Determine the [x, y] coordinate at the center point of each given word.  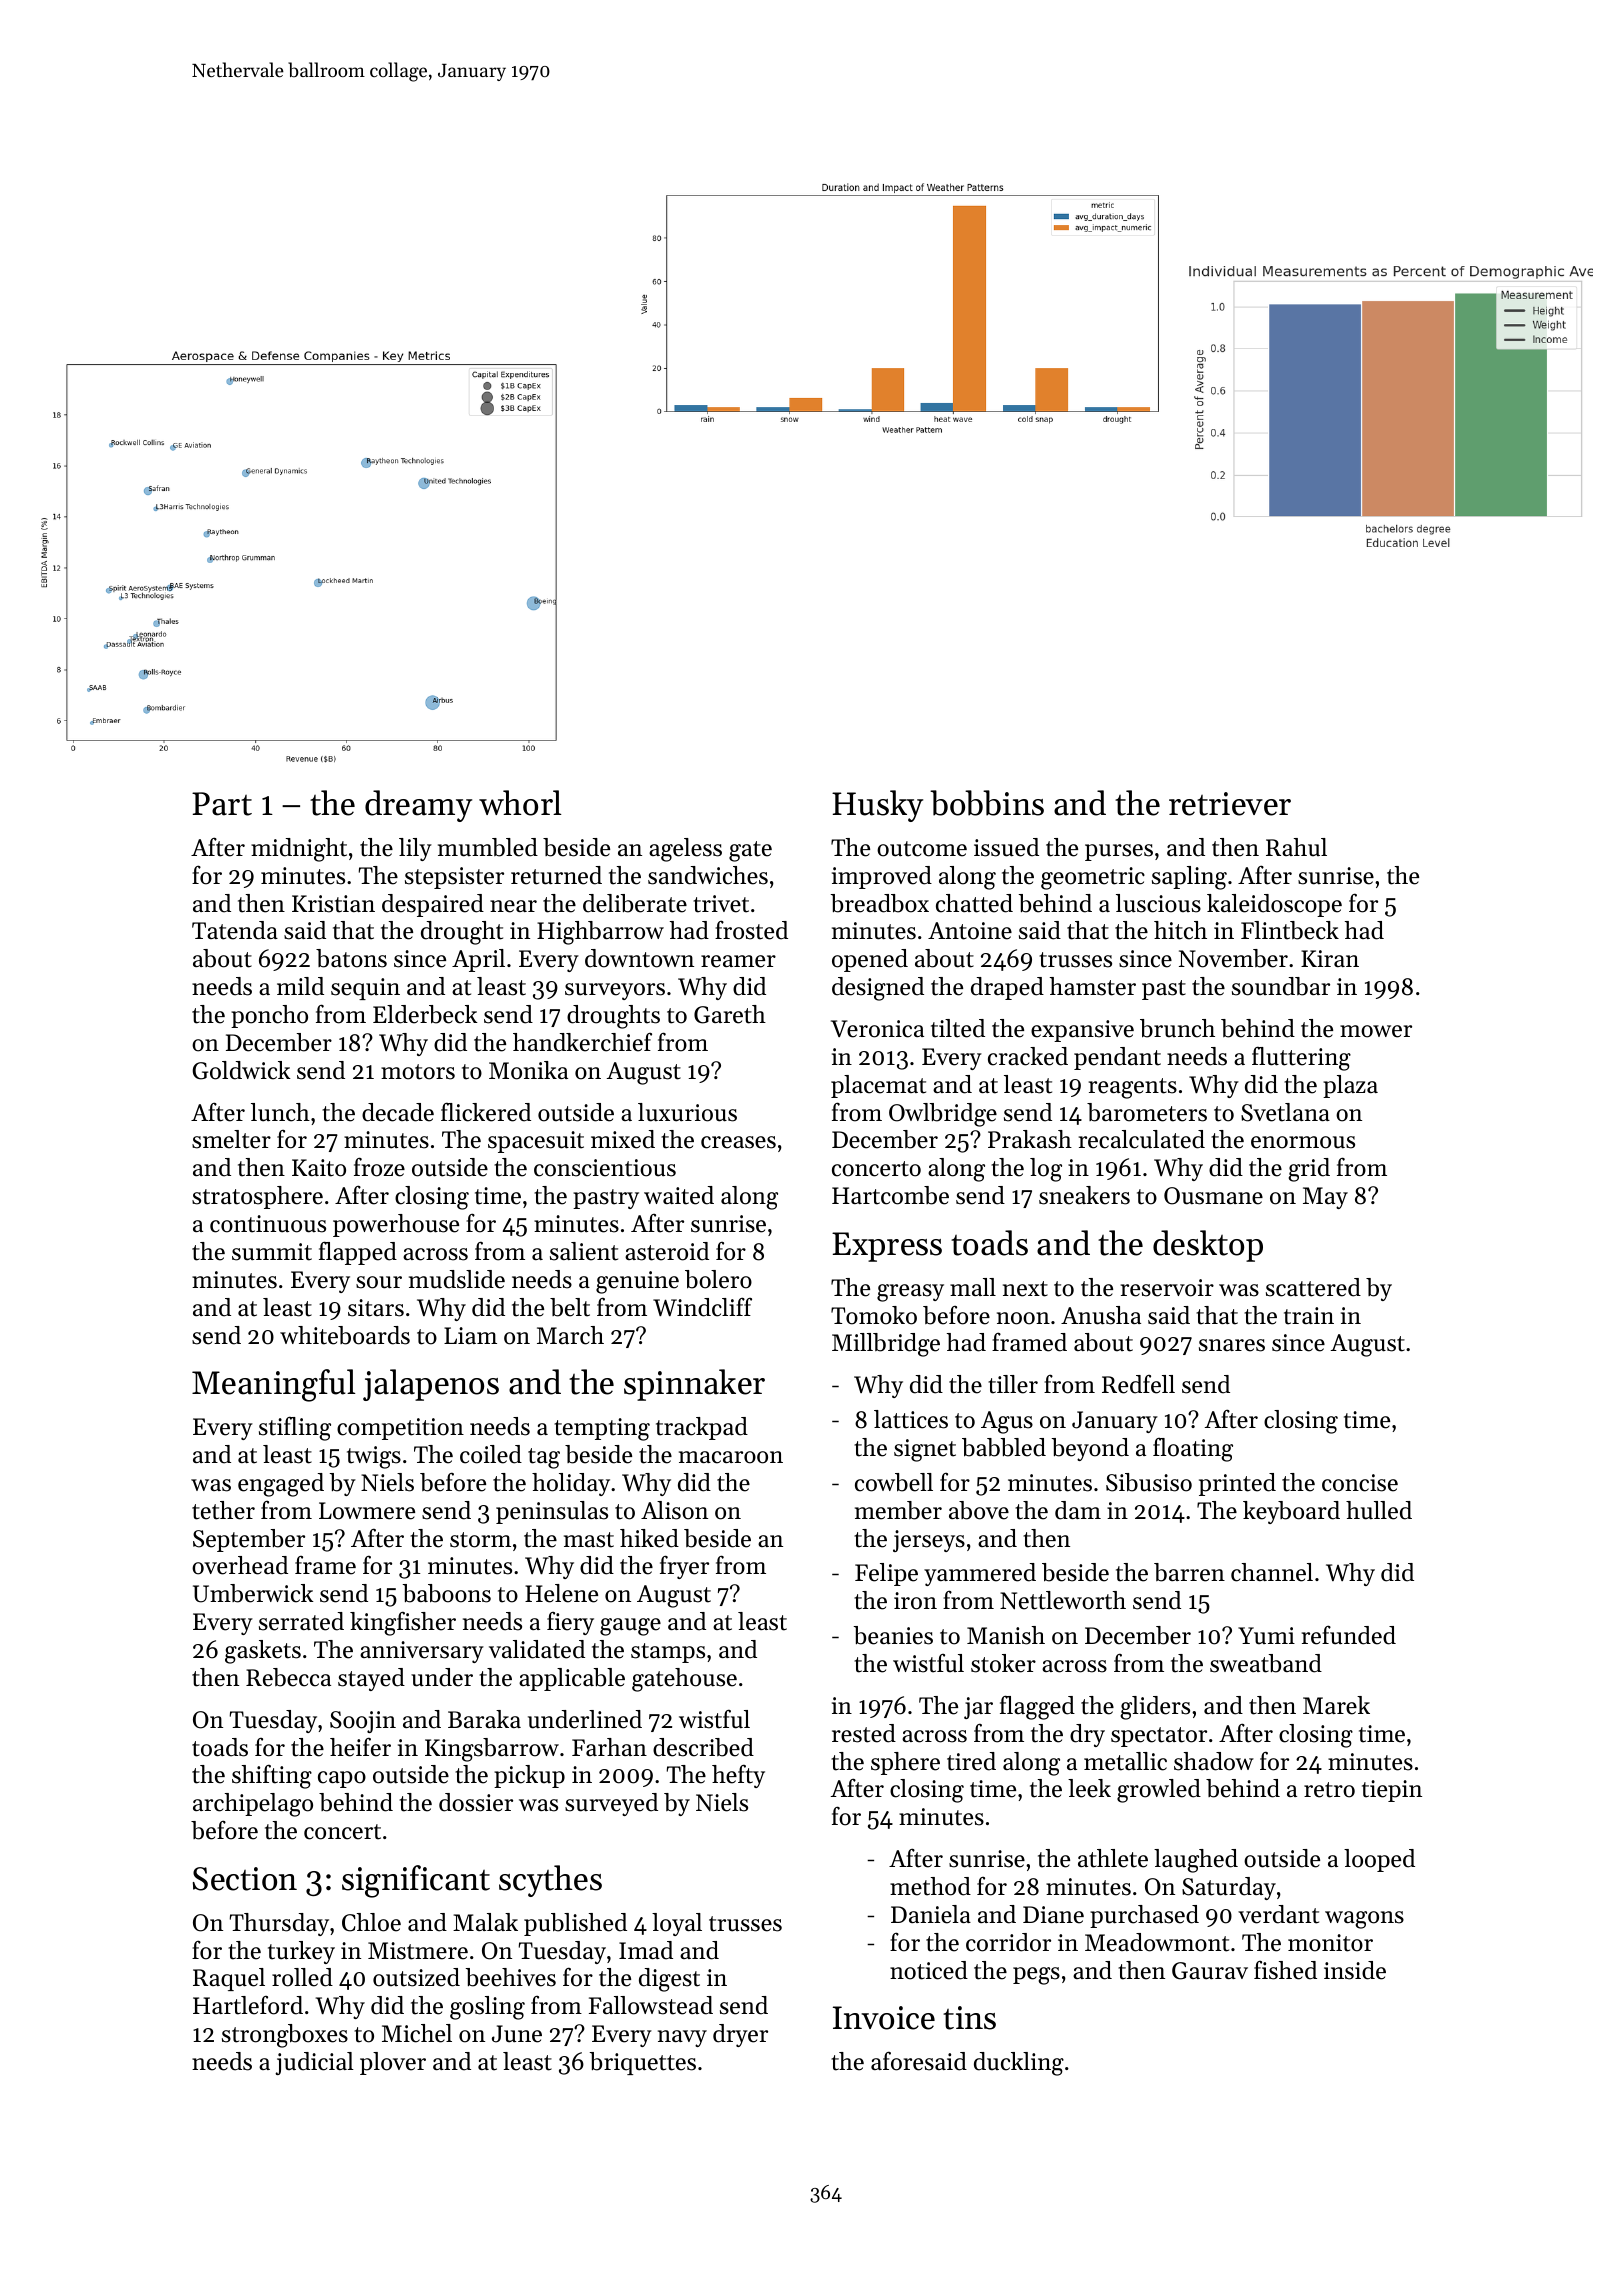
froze [379, 1167]
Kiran [1330, 958]
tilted [958, 1028]
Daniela [931, 1914]
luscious [1158, 903]
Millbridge [886, 1345]
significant [416, 1881]
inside [1355, 1970]
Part [222, 804]
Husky [877, 806]
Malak [485, 1922]
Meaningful [273, 1385]
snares [1232, 1345]
